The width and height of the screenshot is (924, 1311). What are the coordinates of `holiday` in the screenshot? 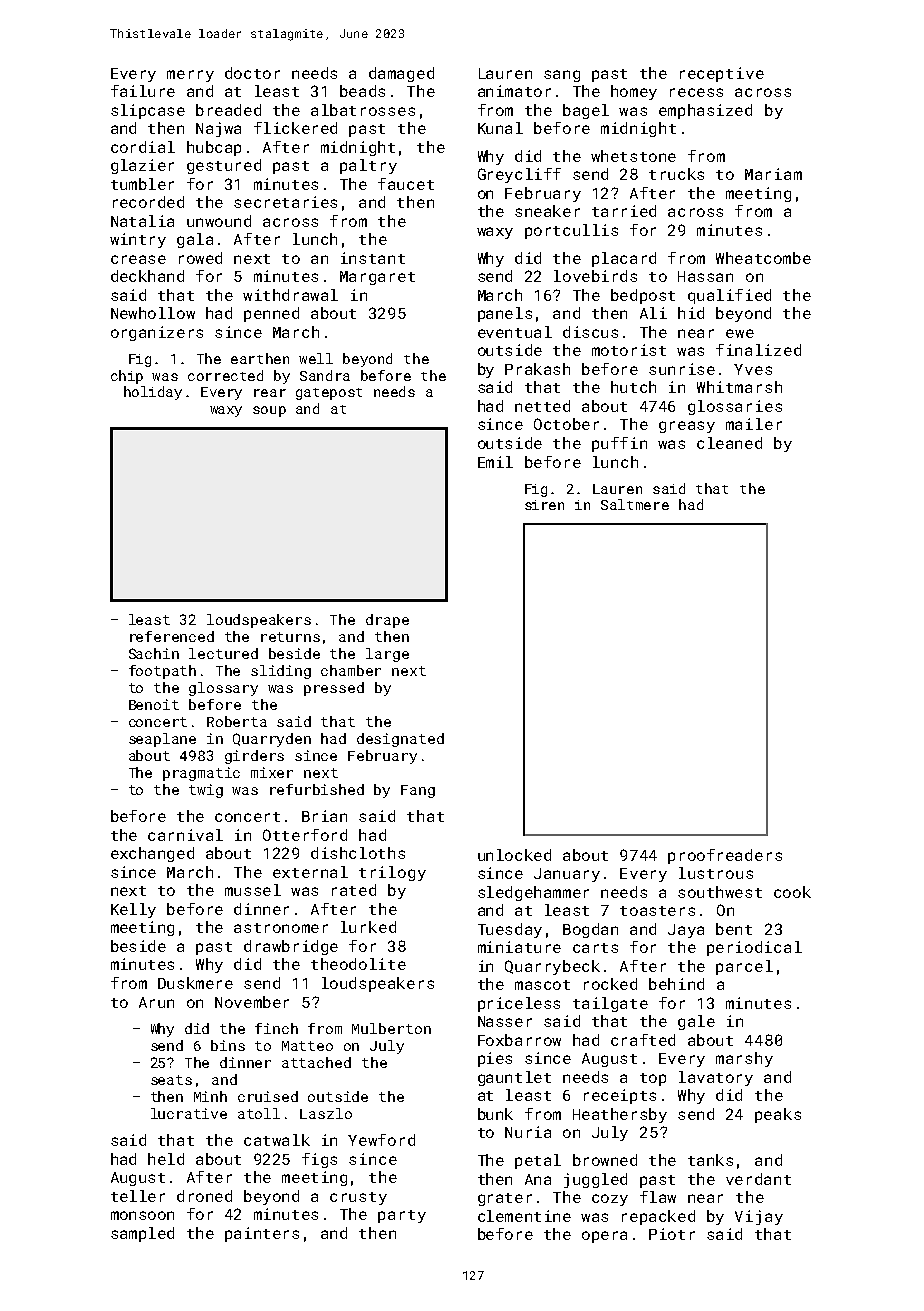 It's located at (153, 393).
